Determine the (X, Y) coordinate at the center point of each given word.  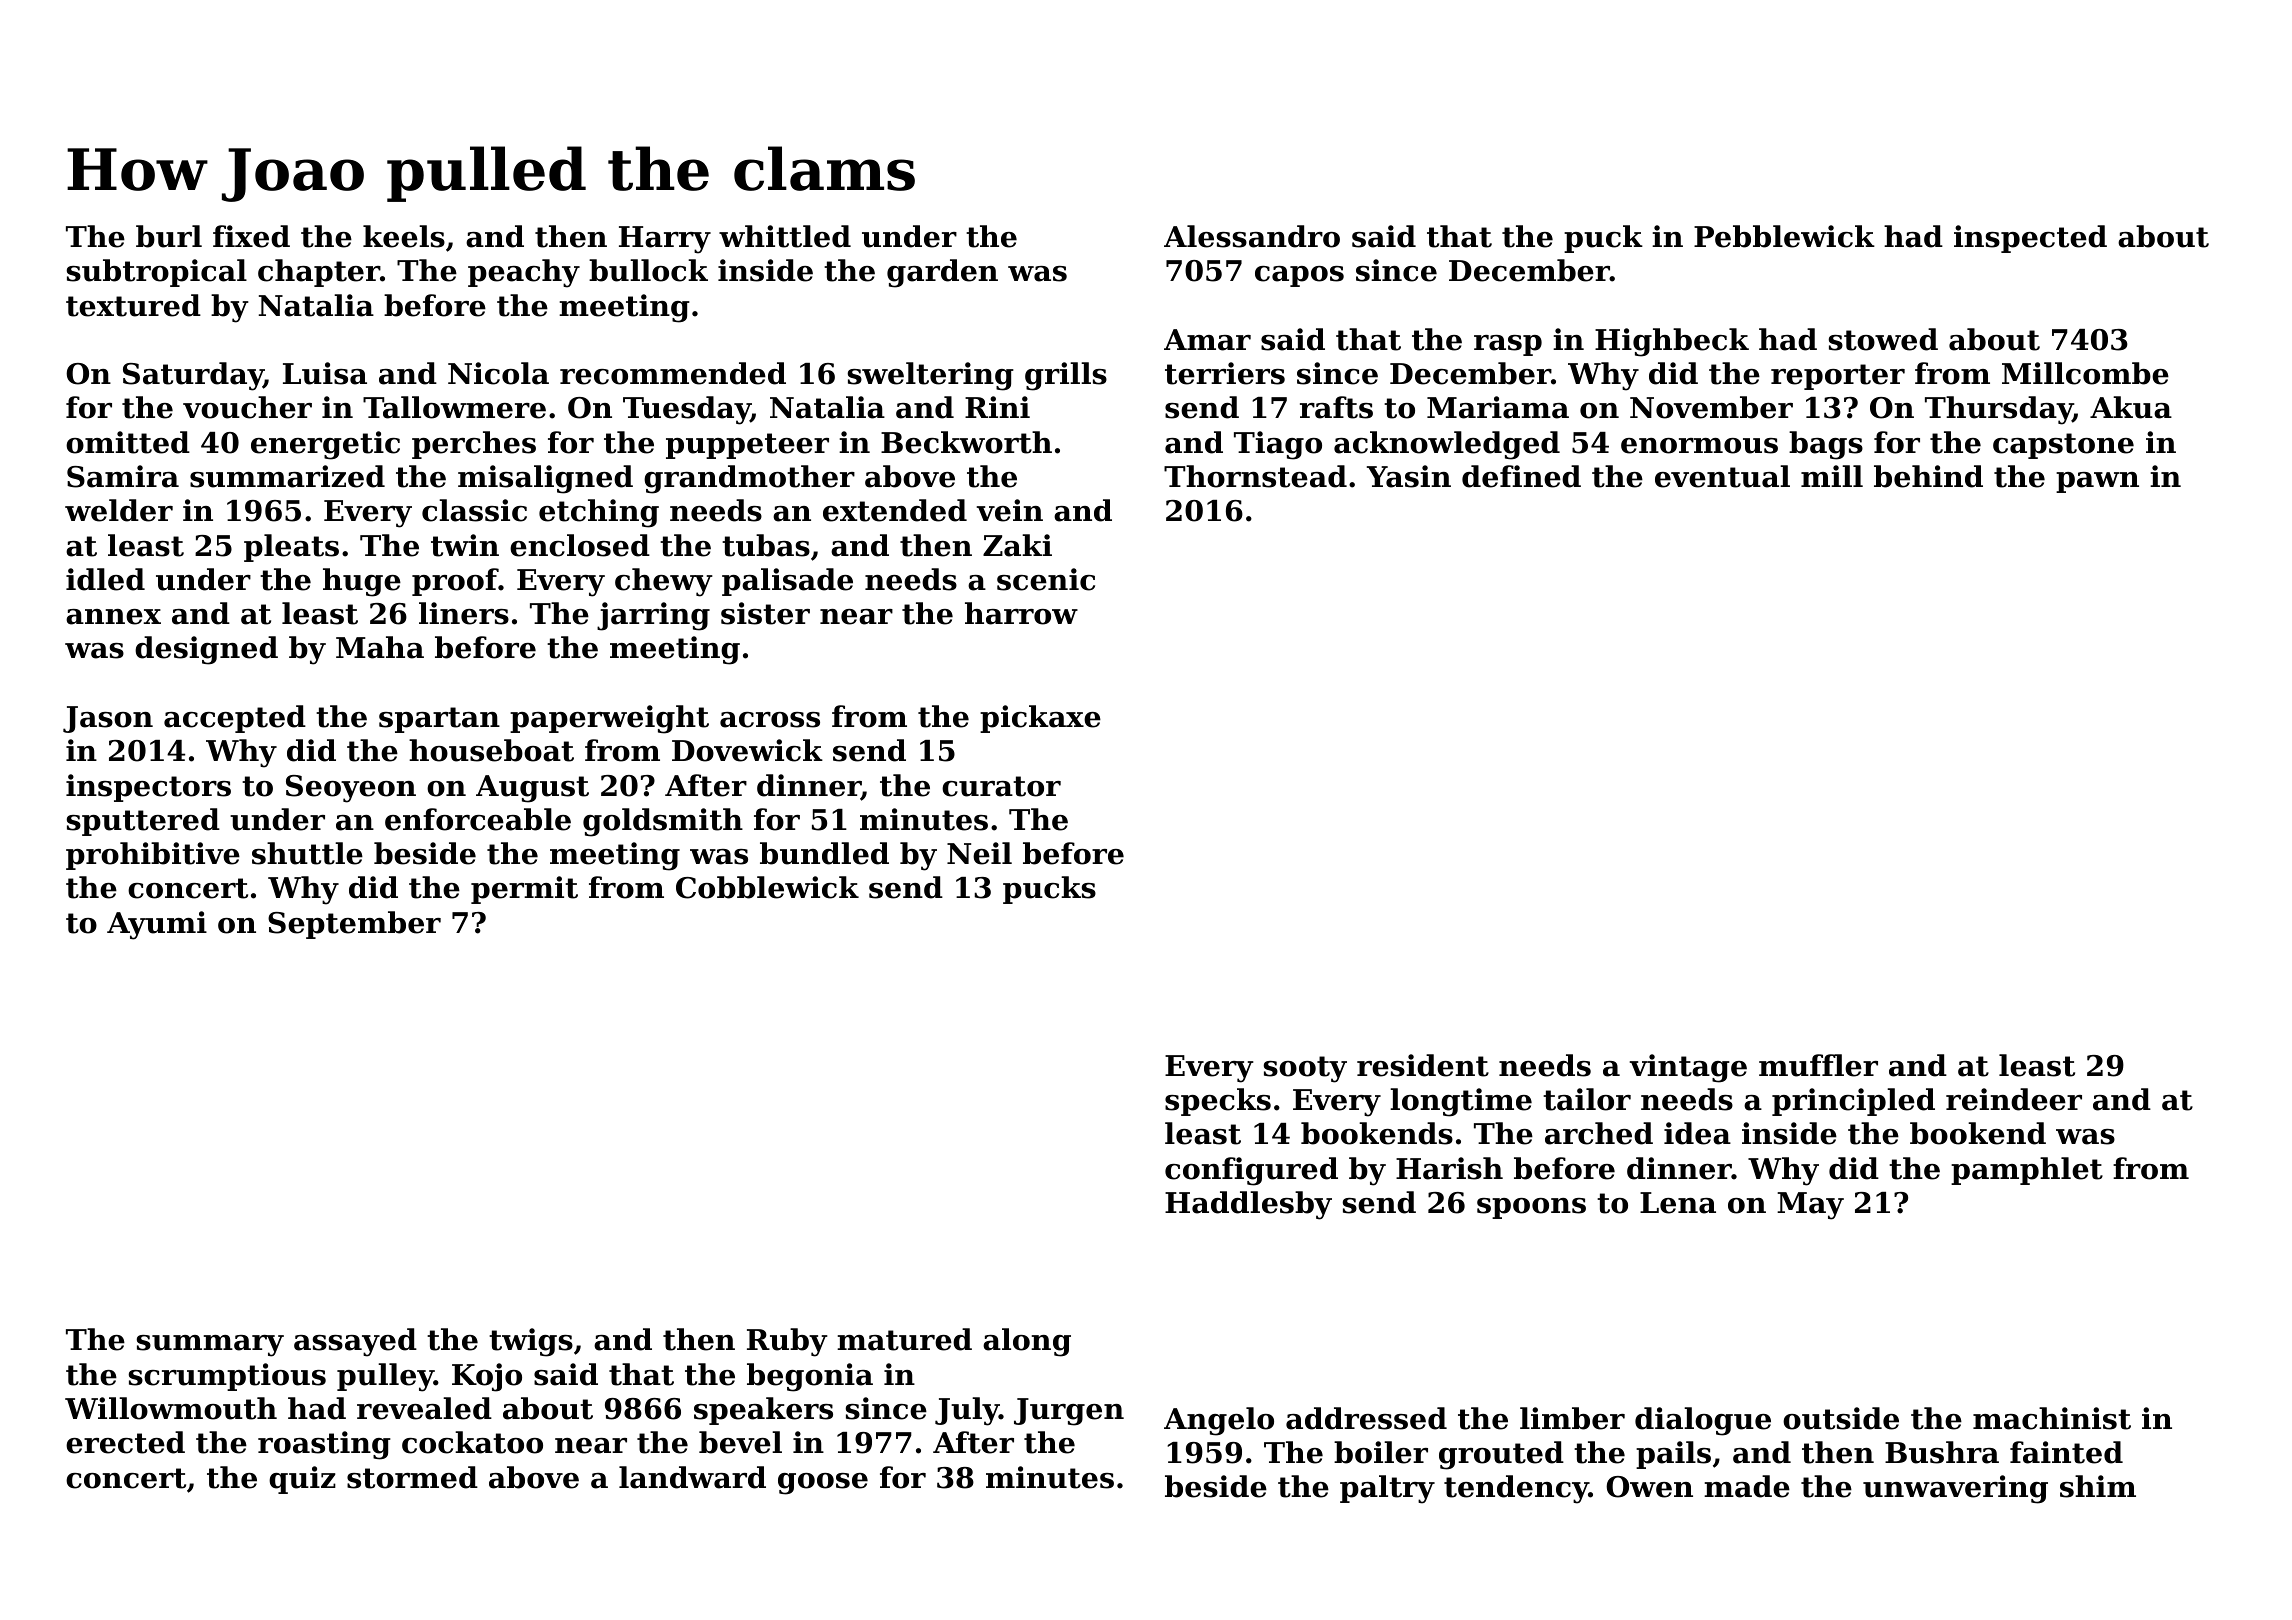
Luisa (325, 373)
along (1027, 1342)
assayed (355, 1342)
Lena (1678, 1203)
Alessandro (1252, 236)
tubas (766, 545)
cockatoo (472, 1442)
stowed (1883, 339)
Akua (2131, 407)
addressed (1366, 1418)
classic (474, 510)
